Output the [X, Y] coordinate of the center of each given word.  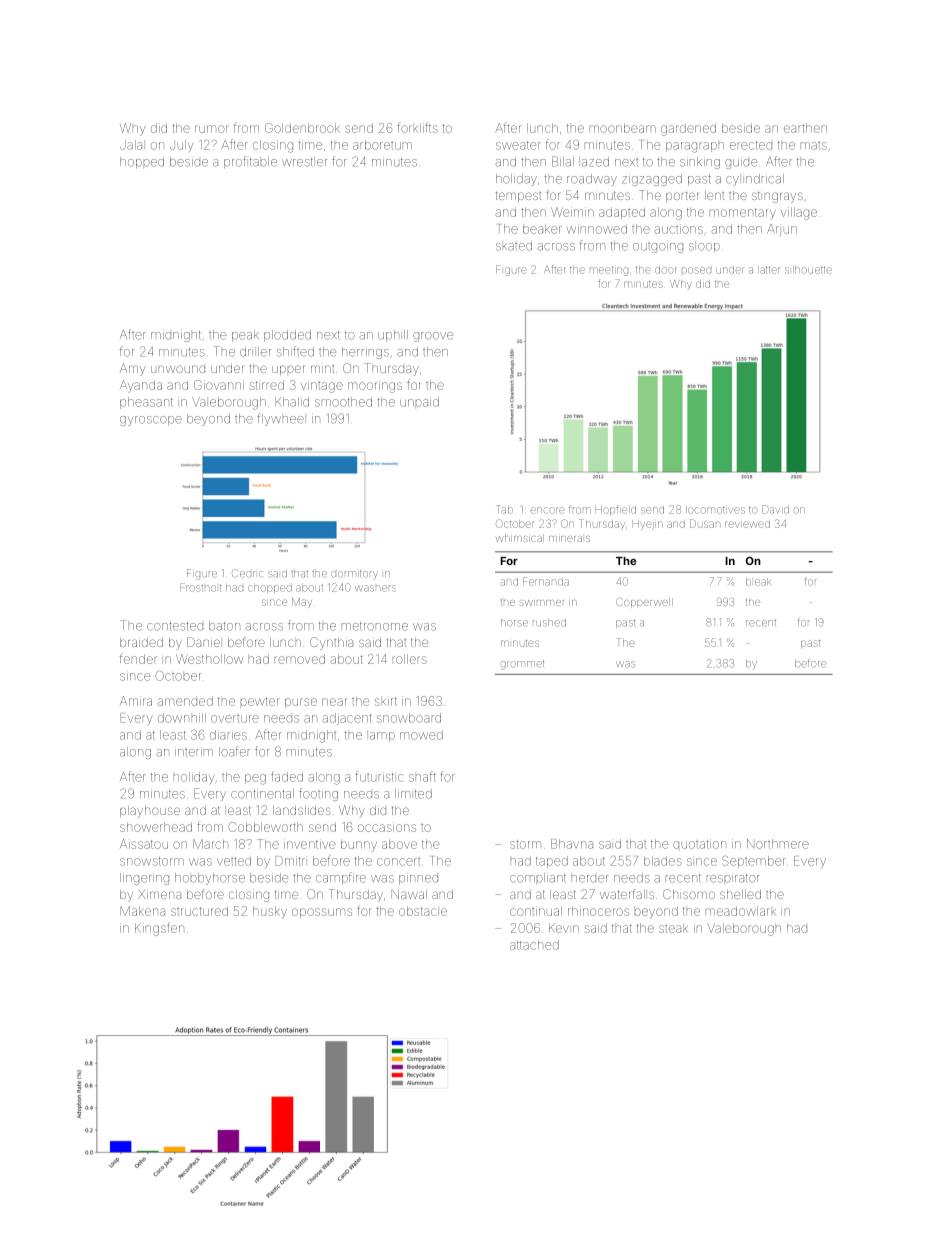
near [334, 702]
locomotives [715, 510]
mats [814, 146]
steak [673, 929]
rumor [212, 129]
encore [547, 510]
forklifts [417, 127]
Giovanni [219, 385]
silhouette [808, 270]
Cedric [247, 573]
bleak [758, 582]
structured [199, 911]
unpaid [419, 402]
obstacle [423, 911]
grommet [522, 665]
